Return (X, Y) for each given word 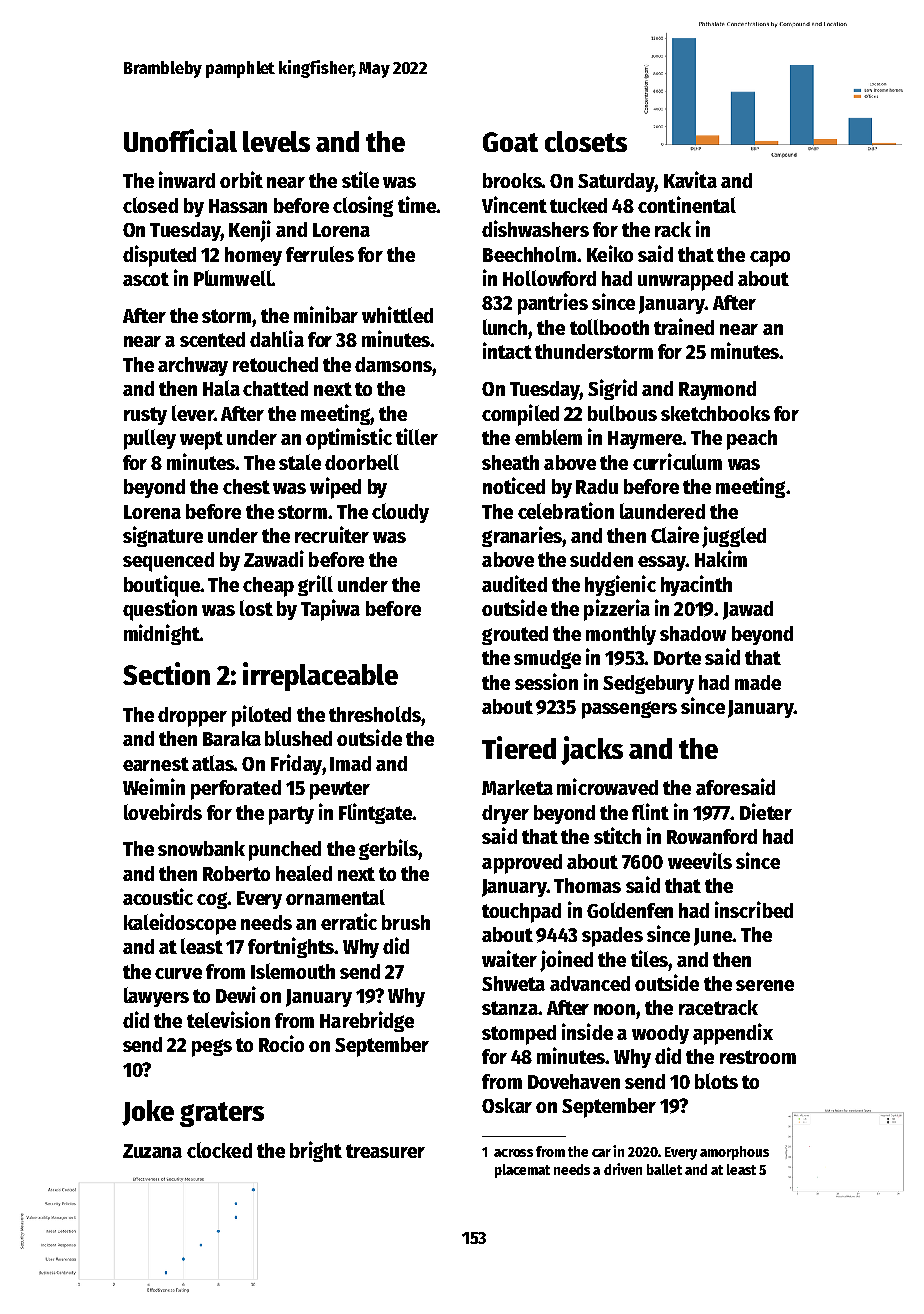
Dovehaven (574, 1081)
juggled (734, 537)
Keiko (610, 253)
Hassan (238, 206)
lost (256, 608)
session (546, 681)
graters (222, 1114)
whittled (397, 314)
